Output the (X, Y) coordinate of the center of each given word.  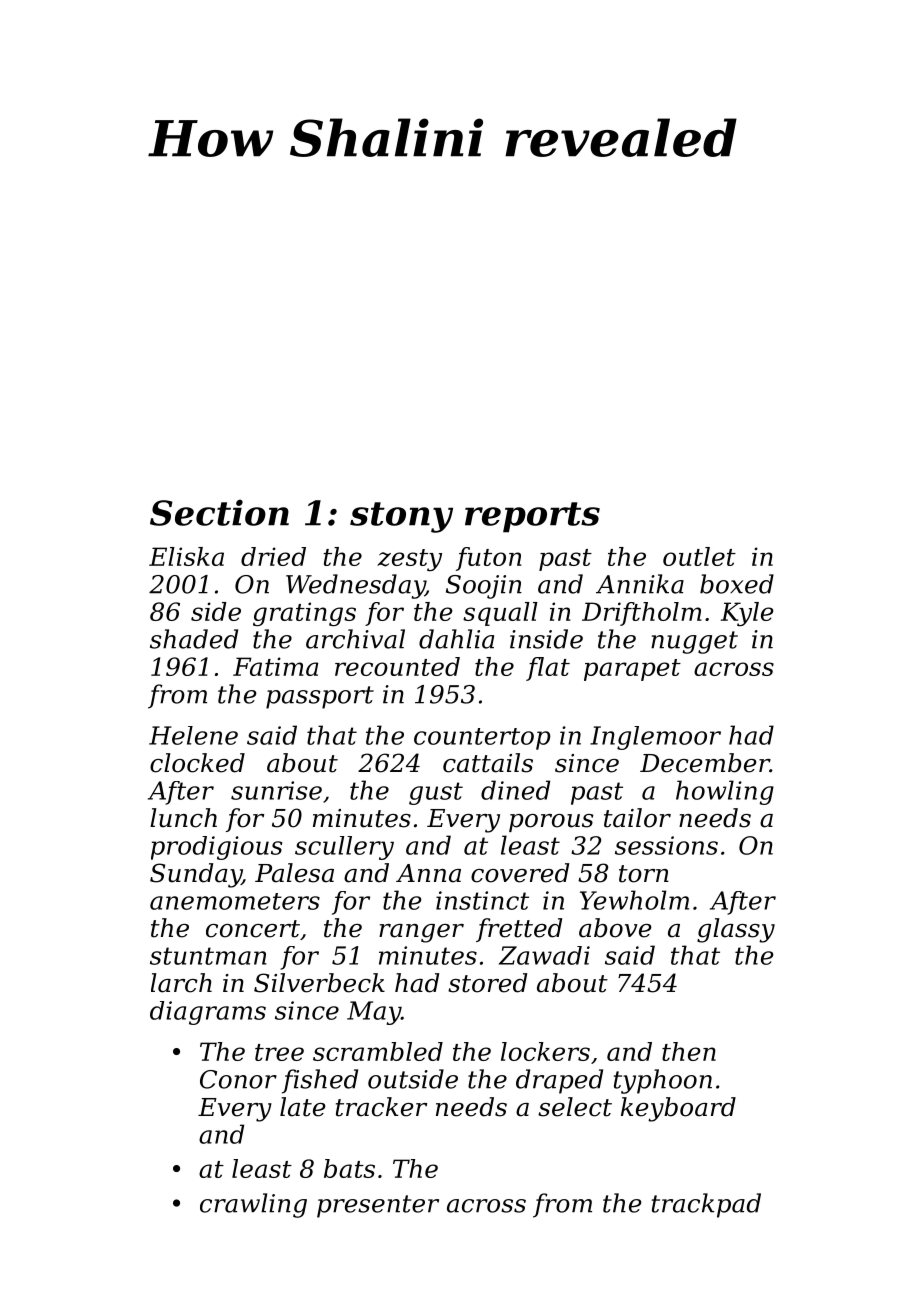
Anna (428, 873)
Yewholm (634, 900)
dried (273, 556)
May (374, 1013)
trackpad (706, 1205)
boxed (737, 584)
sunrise (276, 790)
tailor (637, 818)
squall (500, 614)
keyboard (678, 1109)
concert (253, 929)
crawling (253, 1205)
